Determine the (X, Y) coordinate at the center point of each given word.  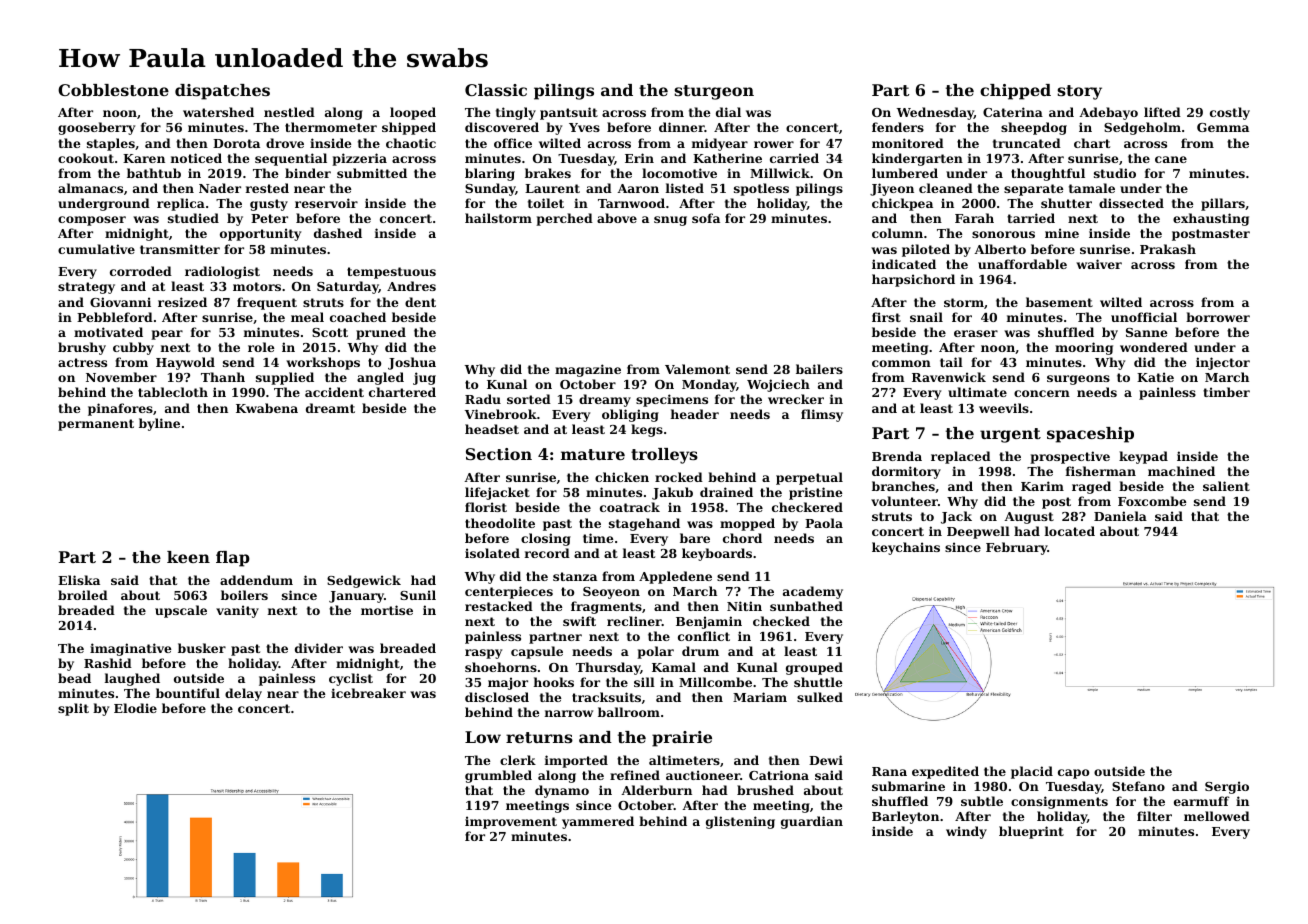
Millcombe (715, 682)
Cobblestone (113, 90)
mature (593, 454)
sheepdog (1034, 128)
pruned (381, 333)
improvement (511, 822)
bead (74, 678)
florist (486, 507)
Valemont (697, 369)
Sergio (1227, 787)
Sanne (1146, 332)
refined (635, 775)
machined (1181, 471)
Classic (496, 90)
